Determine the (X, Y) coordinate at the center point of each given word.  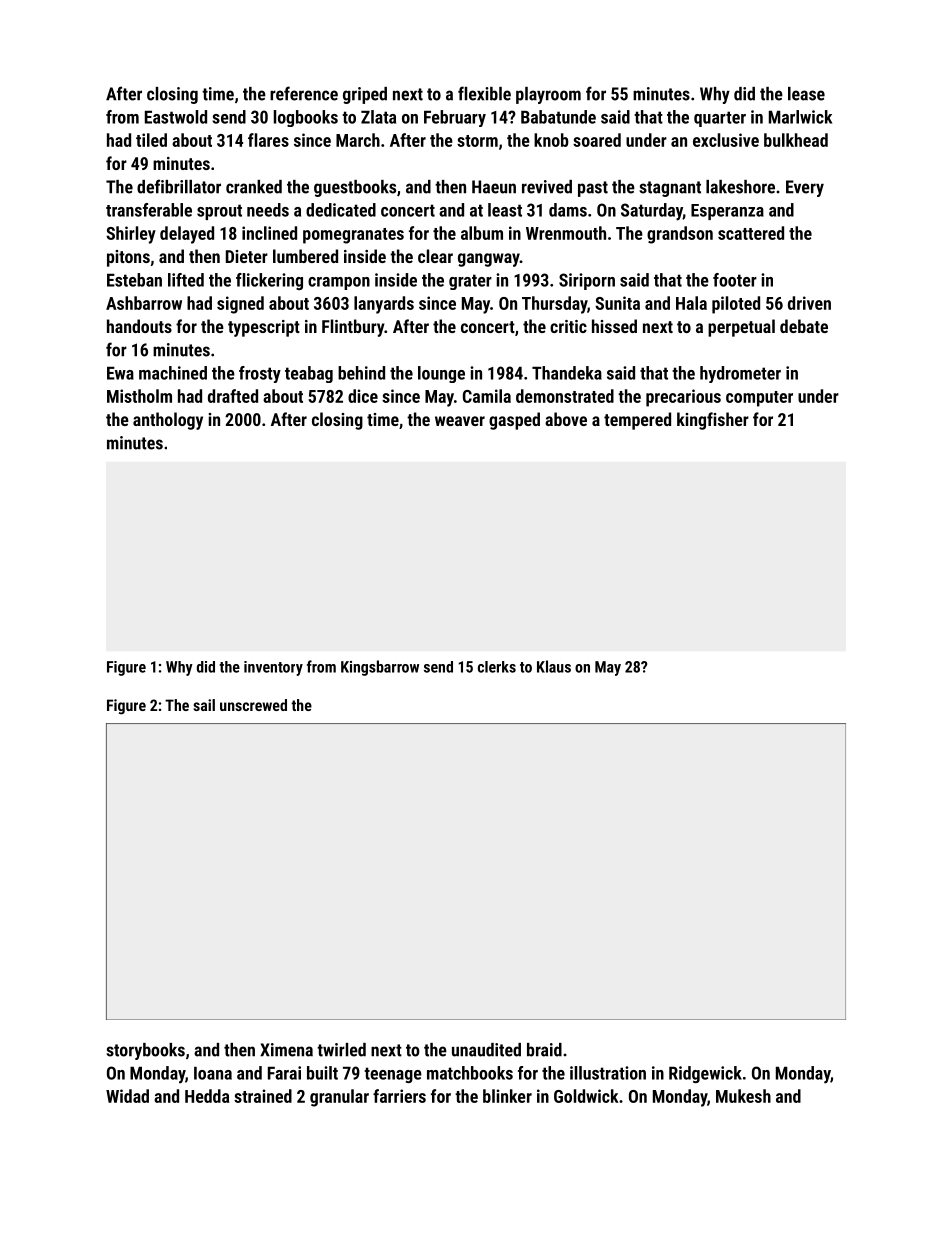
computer (759, 399)
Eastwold (176, 117)
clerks (497, 667)
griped (365, 95)
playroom (548, 95)
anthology (168, 421)
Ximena (286, 1050)
